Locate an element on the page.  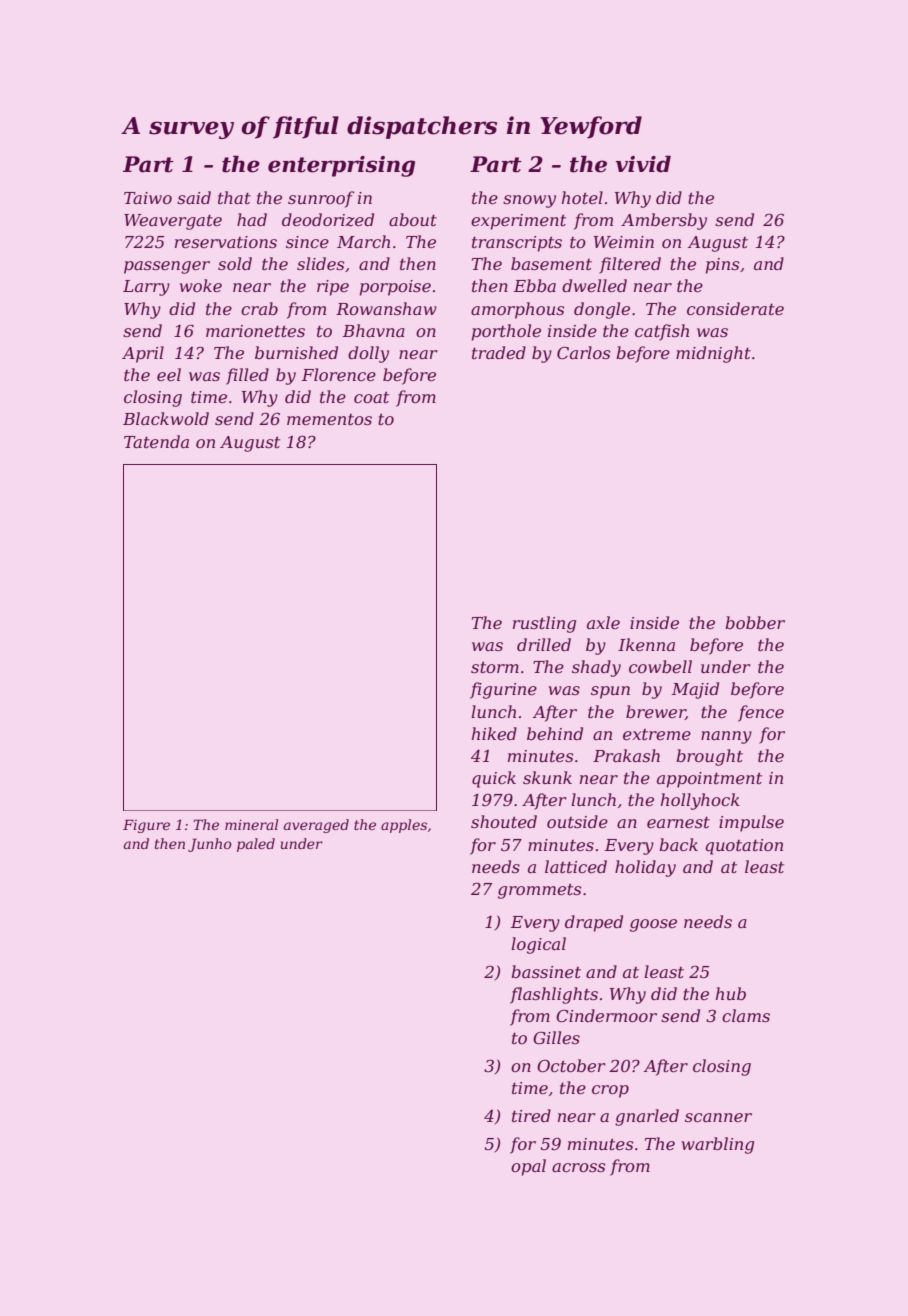
mementos is located at coordinates (329, 419).
